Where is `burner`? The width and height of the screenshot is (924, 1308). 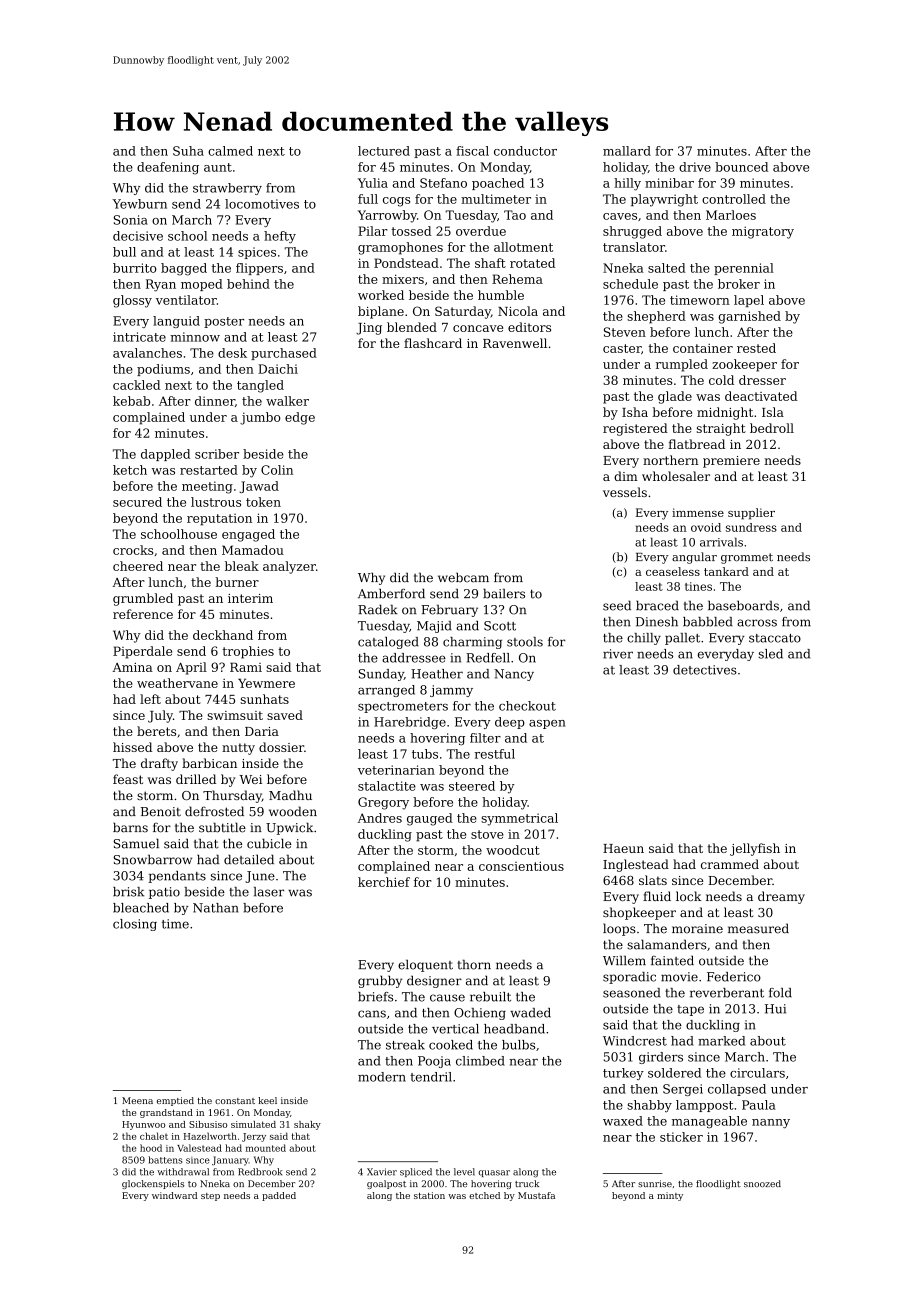
burner is located at coordinates (237, 582).
